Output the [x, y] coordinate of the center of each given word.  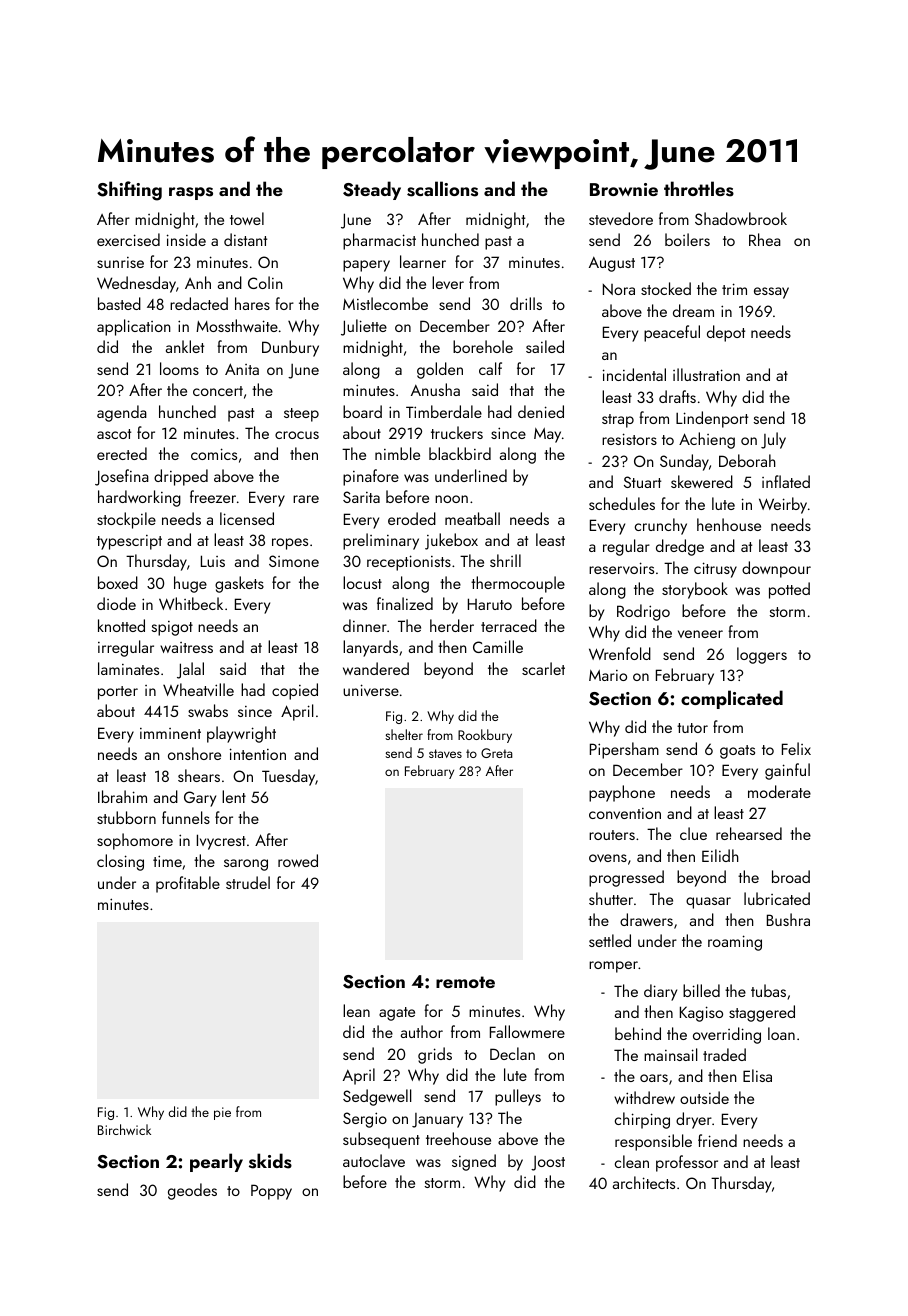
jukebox [451, 541]
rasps [191, 193]
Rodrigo [643, 612]
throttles [699, 189]
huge [190, 584]
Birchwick [124, 1129]
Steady [372, 190]
